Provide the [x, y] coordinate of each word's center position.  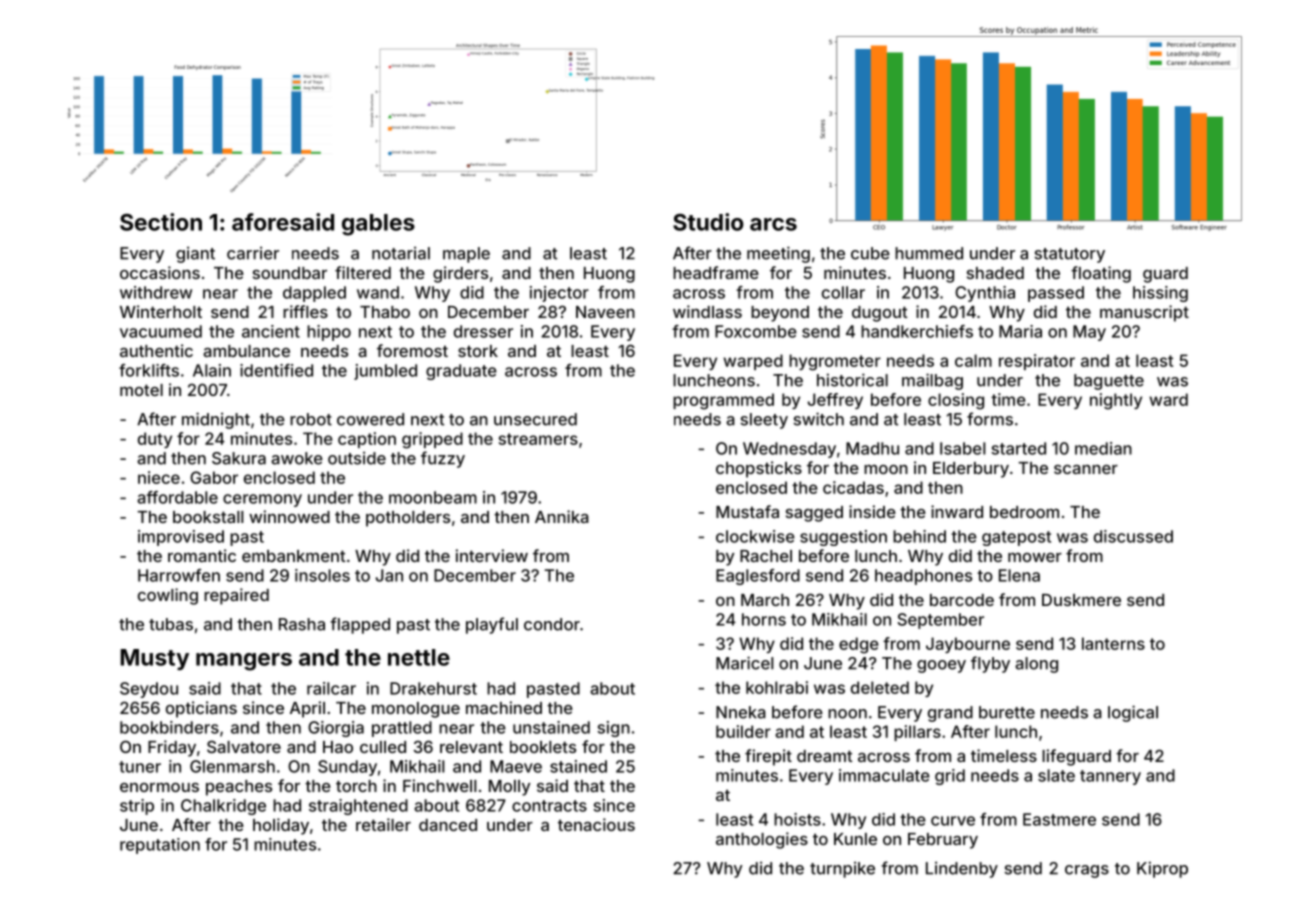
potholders [408, 519]
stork [478, 351]
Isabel [963, 448]
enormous [159, 787]
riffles [305, 311]
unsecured [535, 419]
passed [1056, 294]
